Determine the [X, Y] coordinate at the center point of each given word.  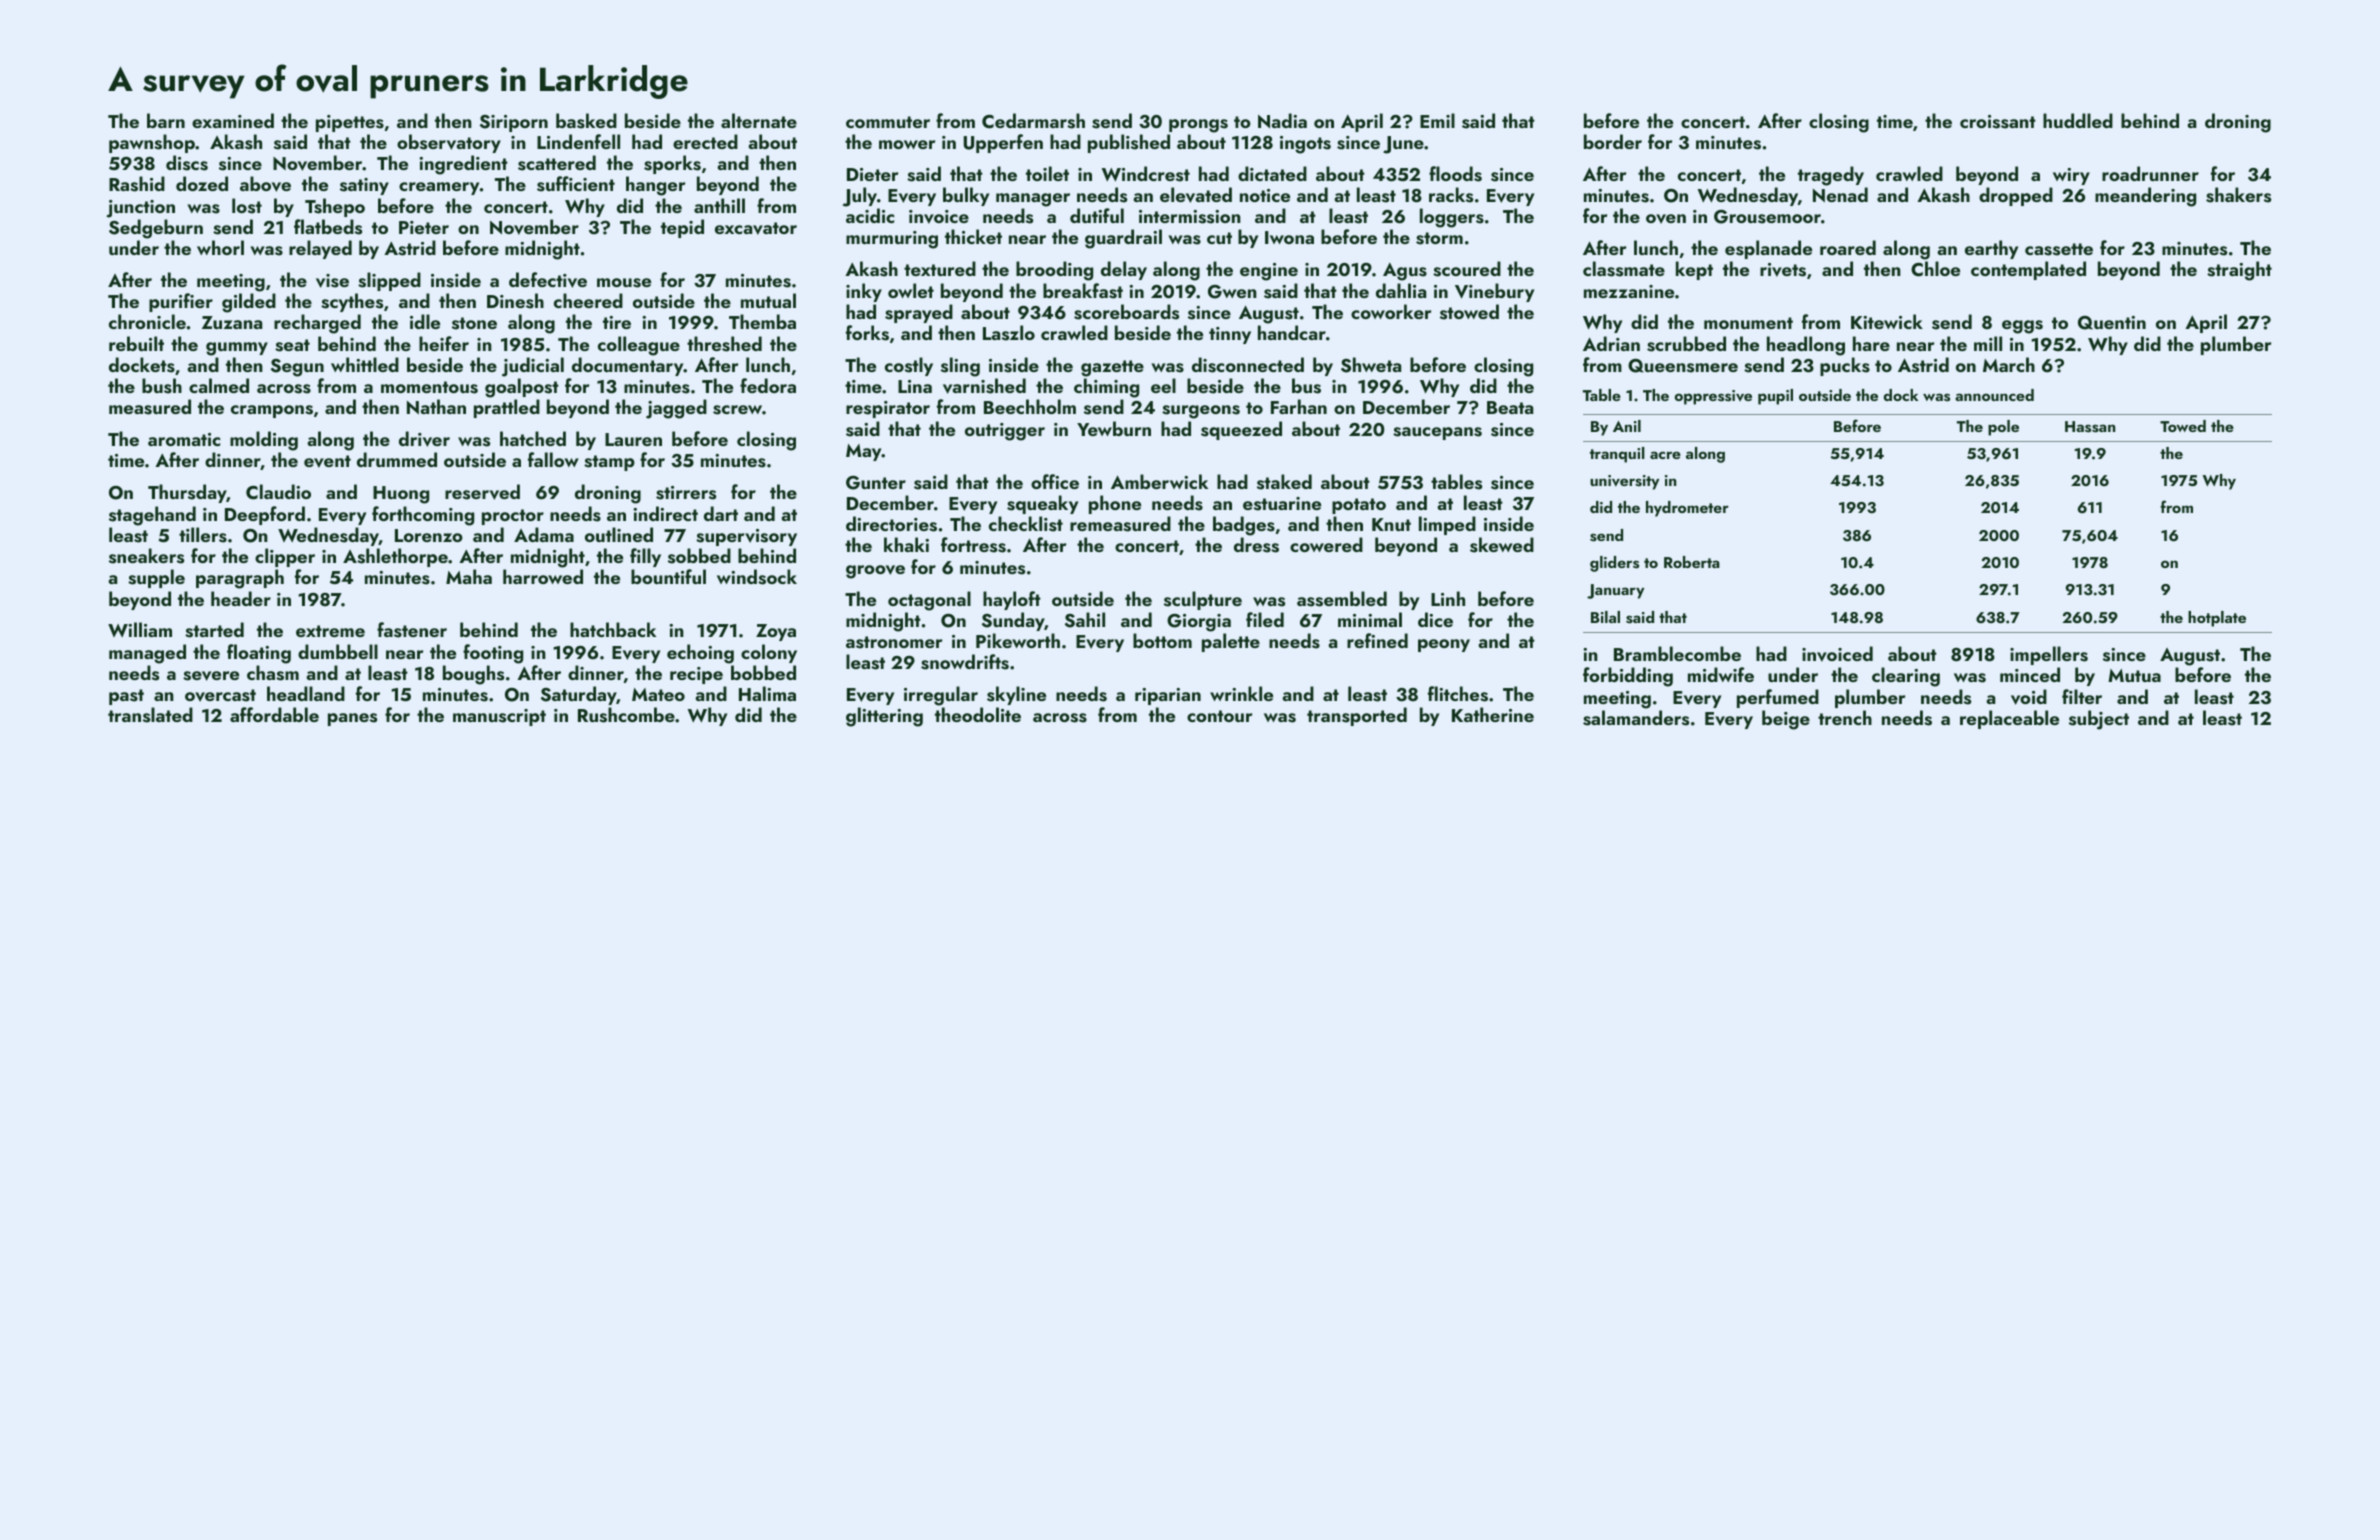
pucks [1845, 366]
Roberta [1692, 562]
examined [233, 120]
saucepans [1437, 433]
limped [1447, 525]
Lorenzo [429, 535]
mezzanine [1629, 291]
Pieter [424, 227]
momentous [429, 387]
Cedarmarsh [1033, 121]
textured [940, 268]
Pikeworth [1018, 640]
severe [211, 676]
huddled [2078, 120]
